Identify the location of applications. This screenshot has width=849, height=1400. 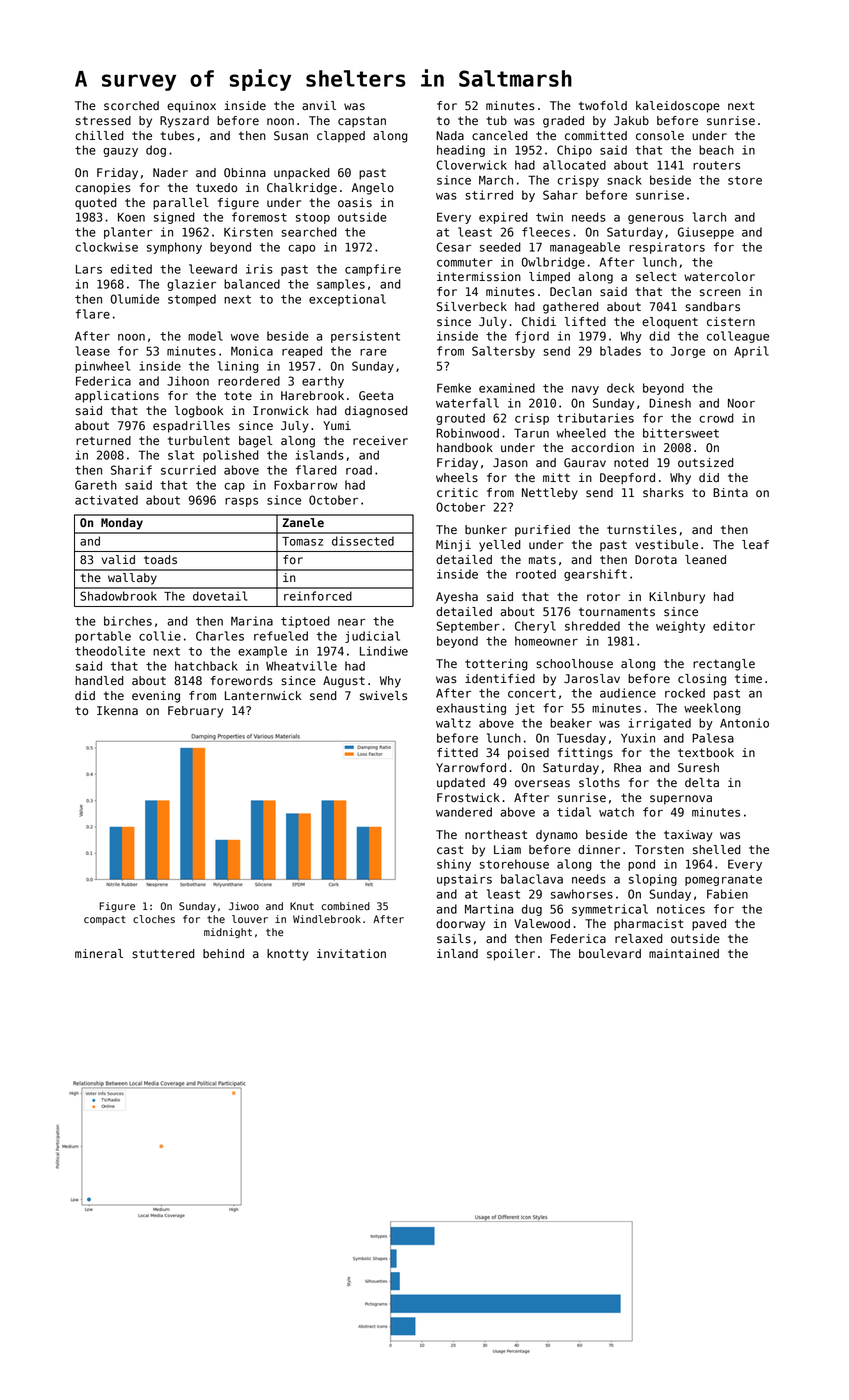
(117, 397).
